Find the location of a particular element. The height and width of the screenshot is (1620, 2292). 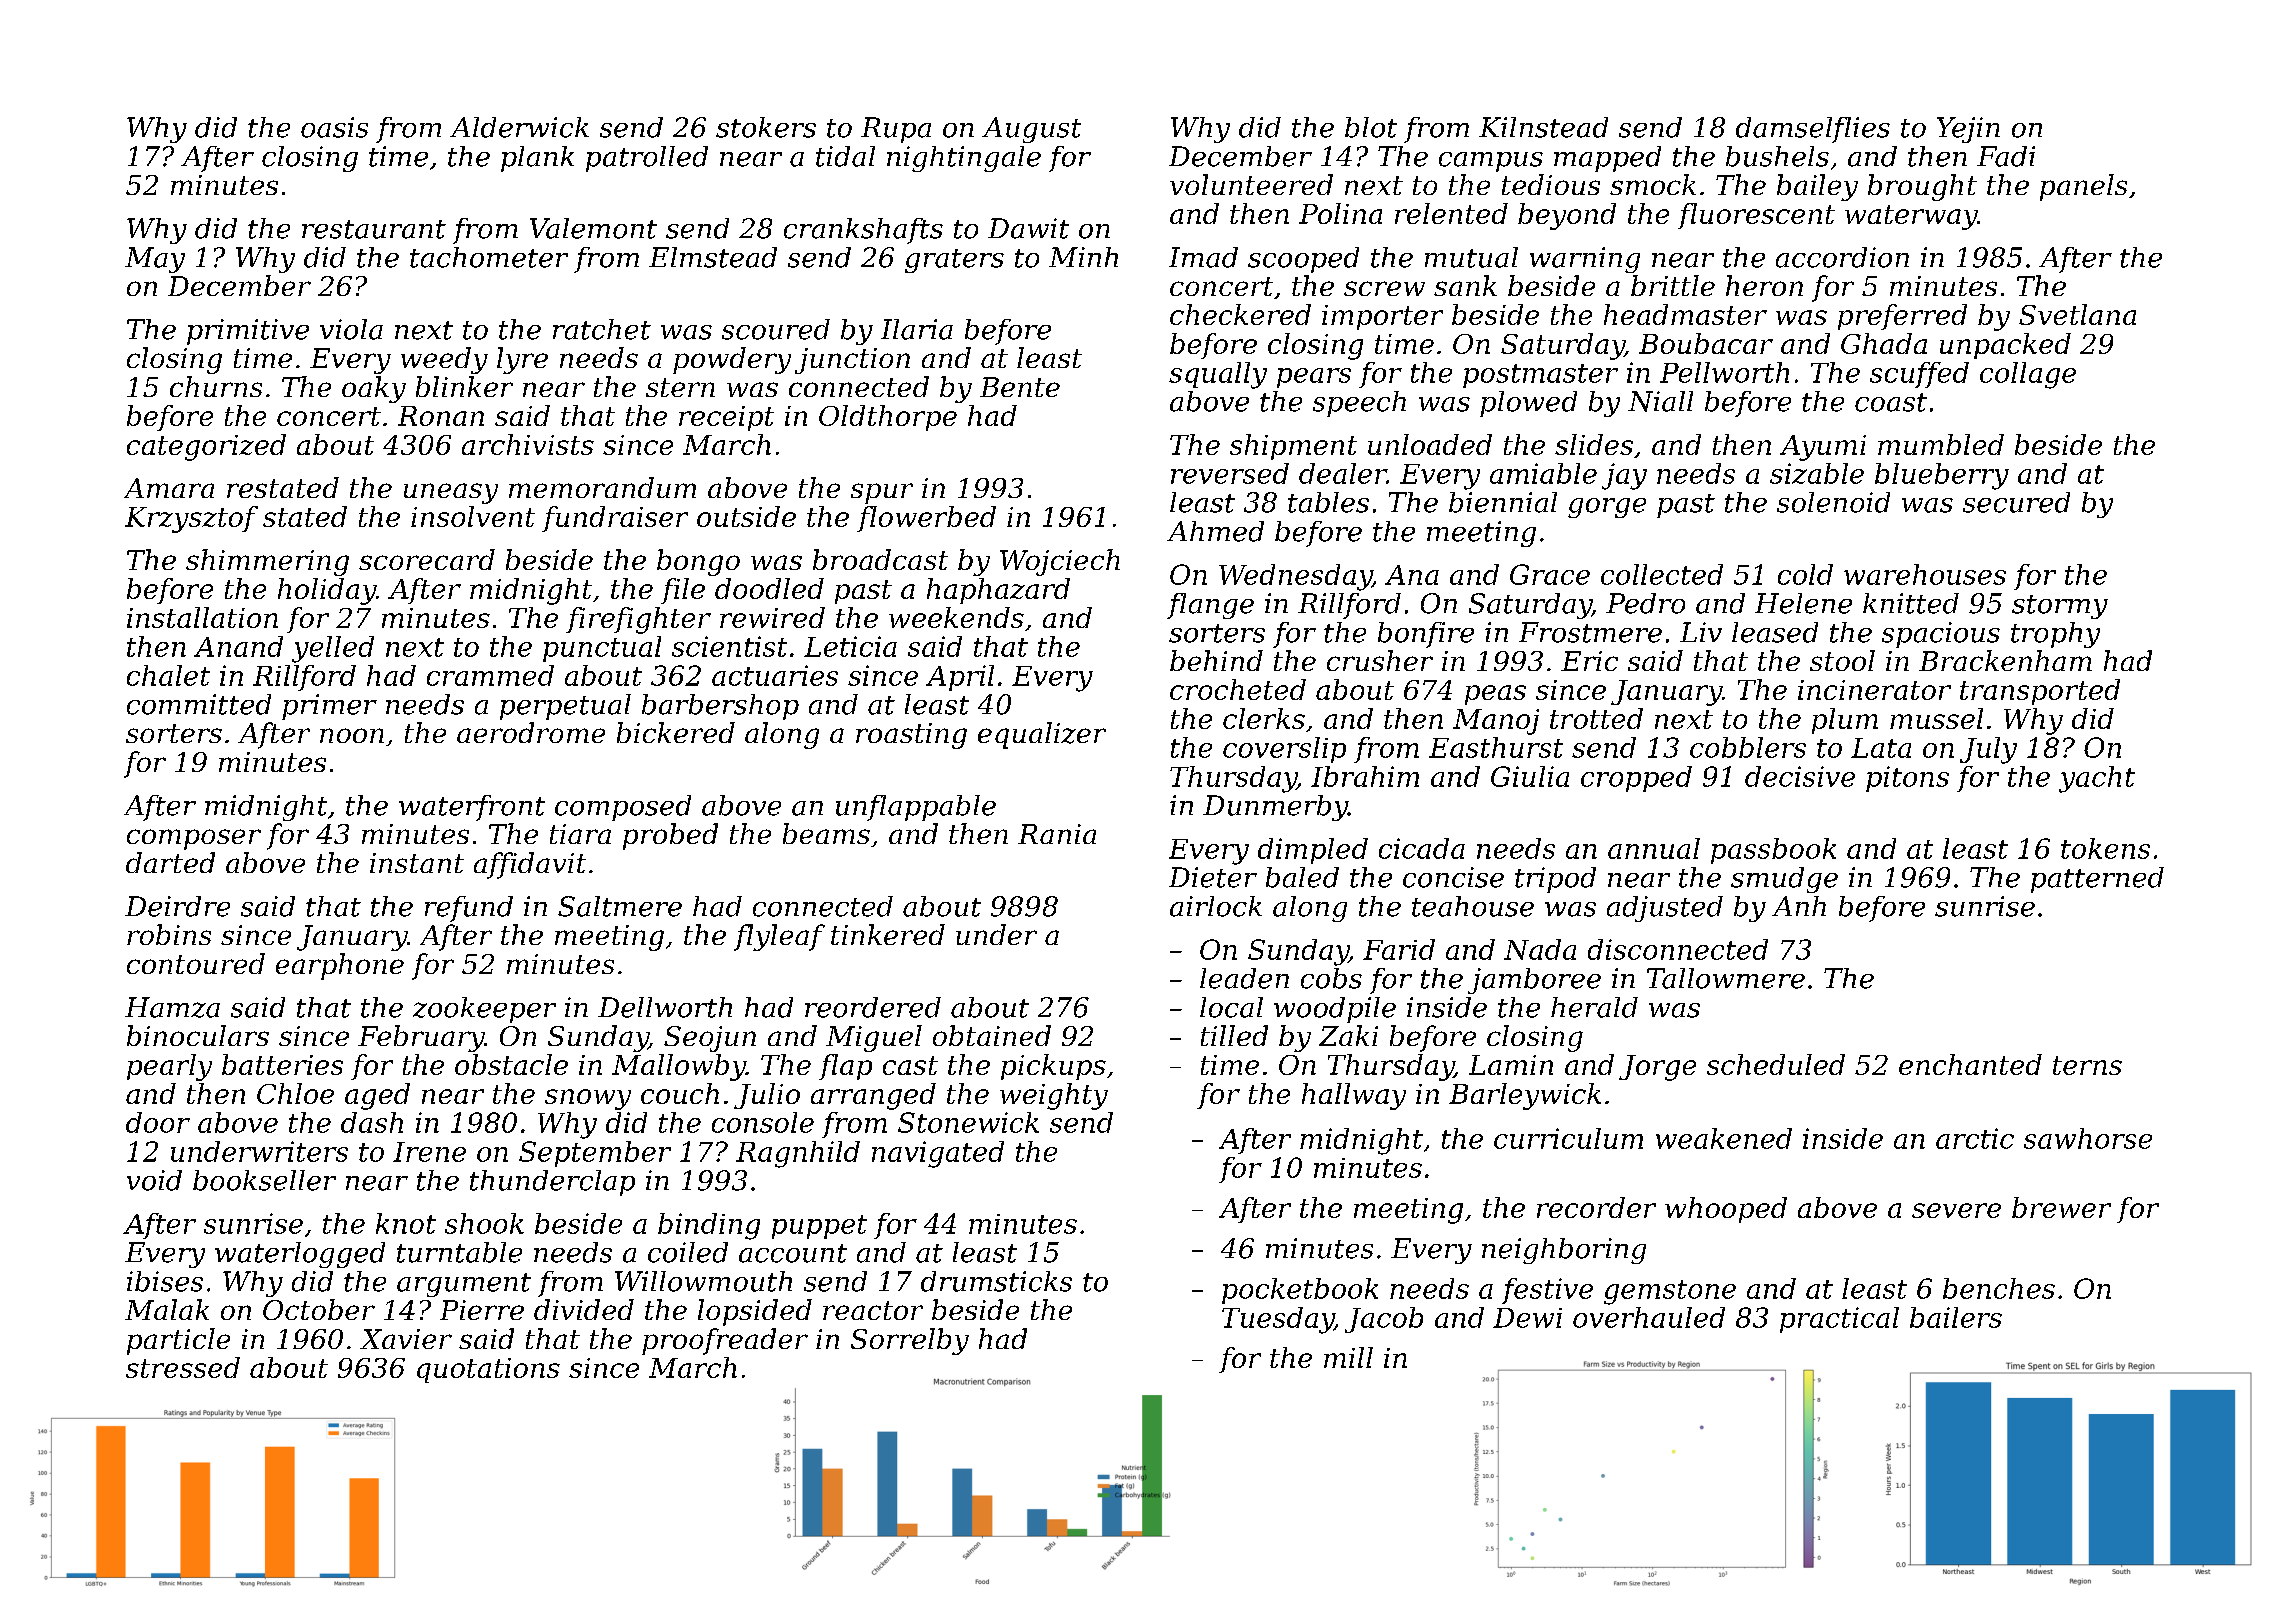

flange is located at coordinates (1210, 606).
